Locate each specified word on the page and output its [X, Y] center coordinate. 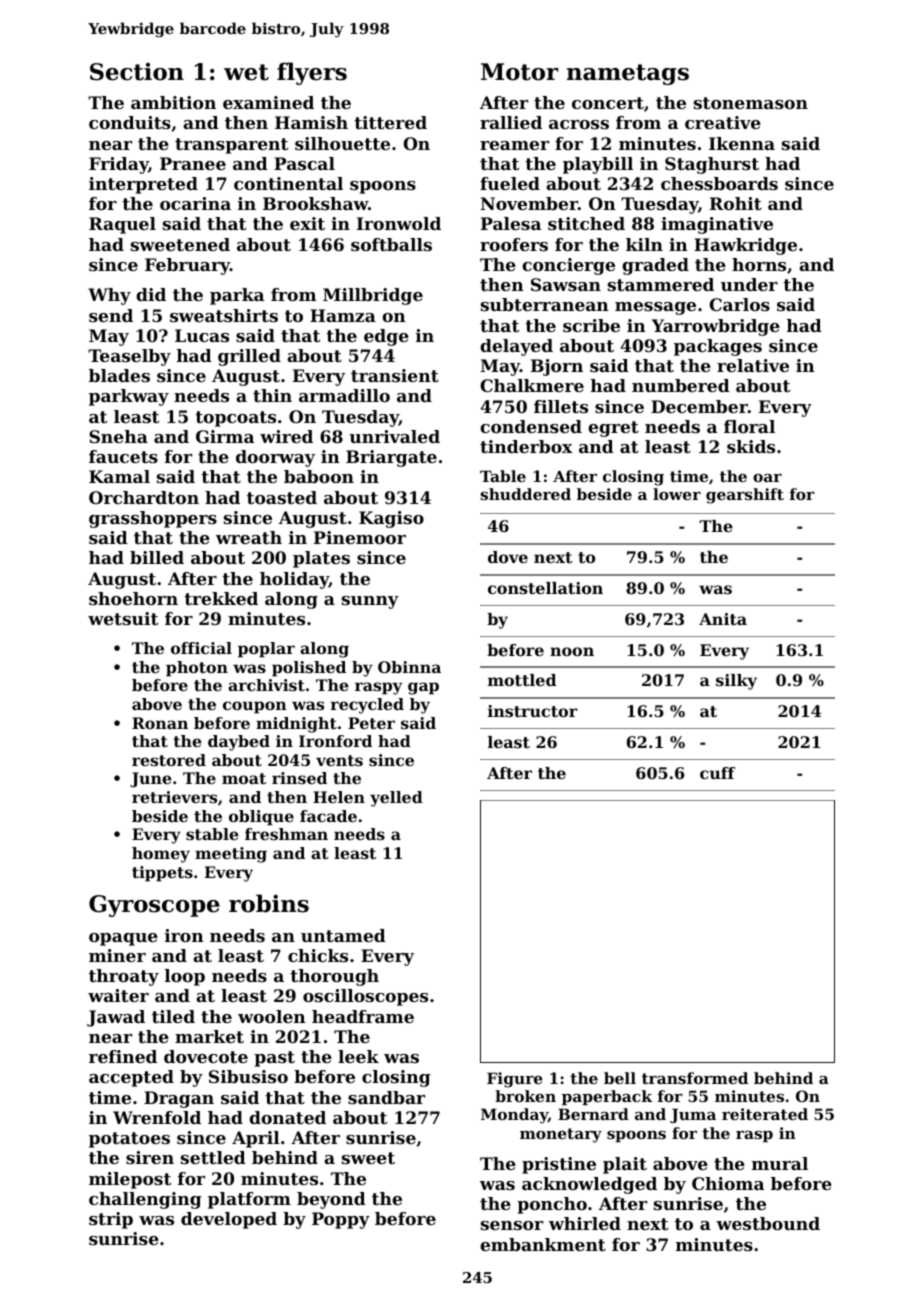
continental [288, 183]
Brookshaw [315, 203]
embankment [543, 1244]
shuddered [525, 494]
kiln [644, 244]
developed [229, 1220]
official [201, 648]
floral [749, 426]
